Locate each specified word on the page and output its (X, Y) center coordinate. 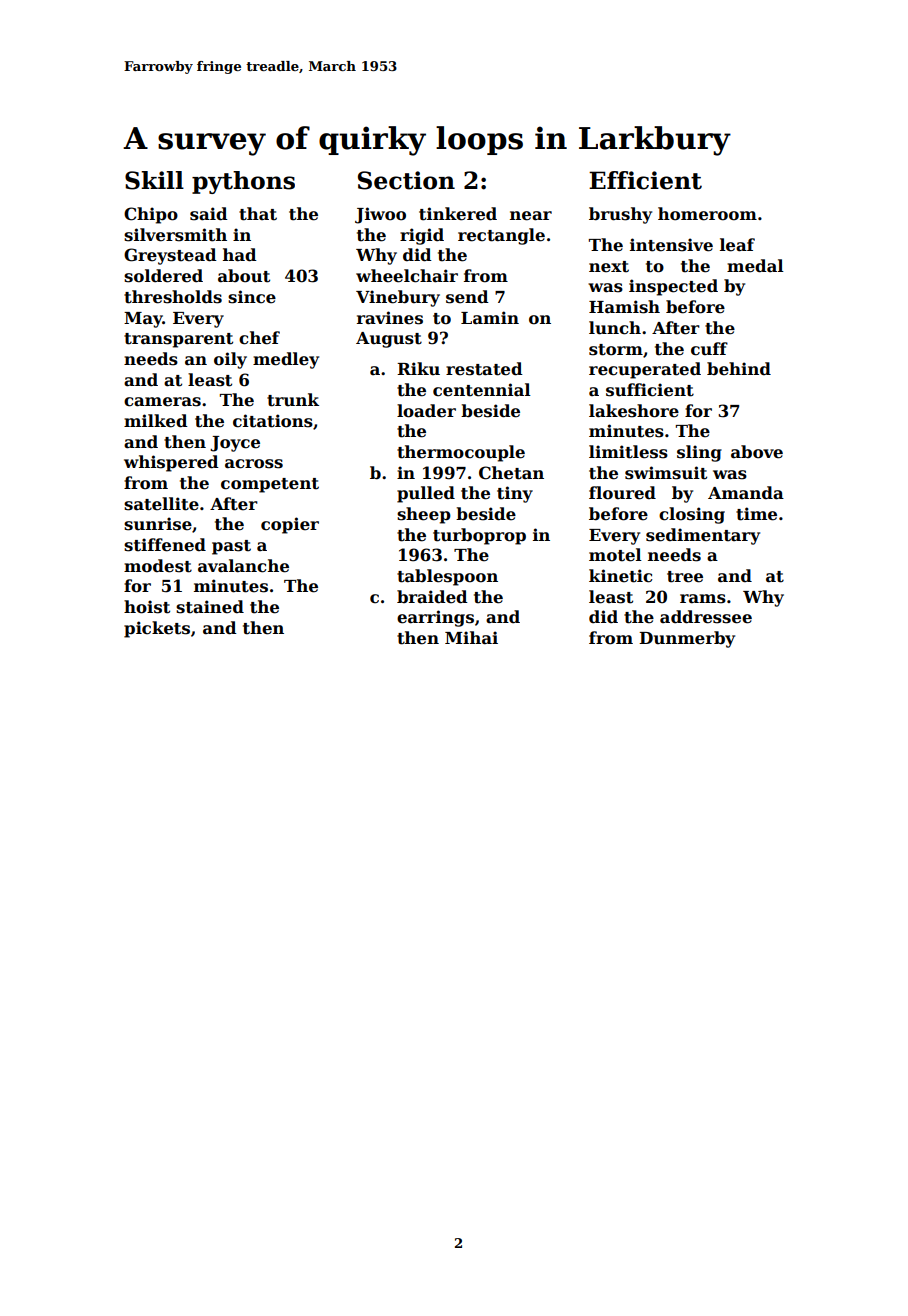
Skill (154, 180)
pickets (157, 629)
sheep (424, 515)
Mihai (471, 638)
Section (406, 180)
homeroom (707, 214)
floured (622, 493)
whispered (171, 463)
